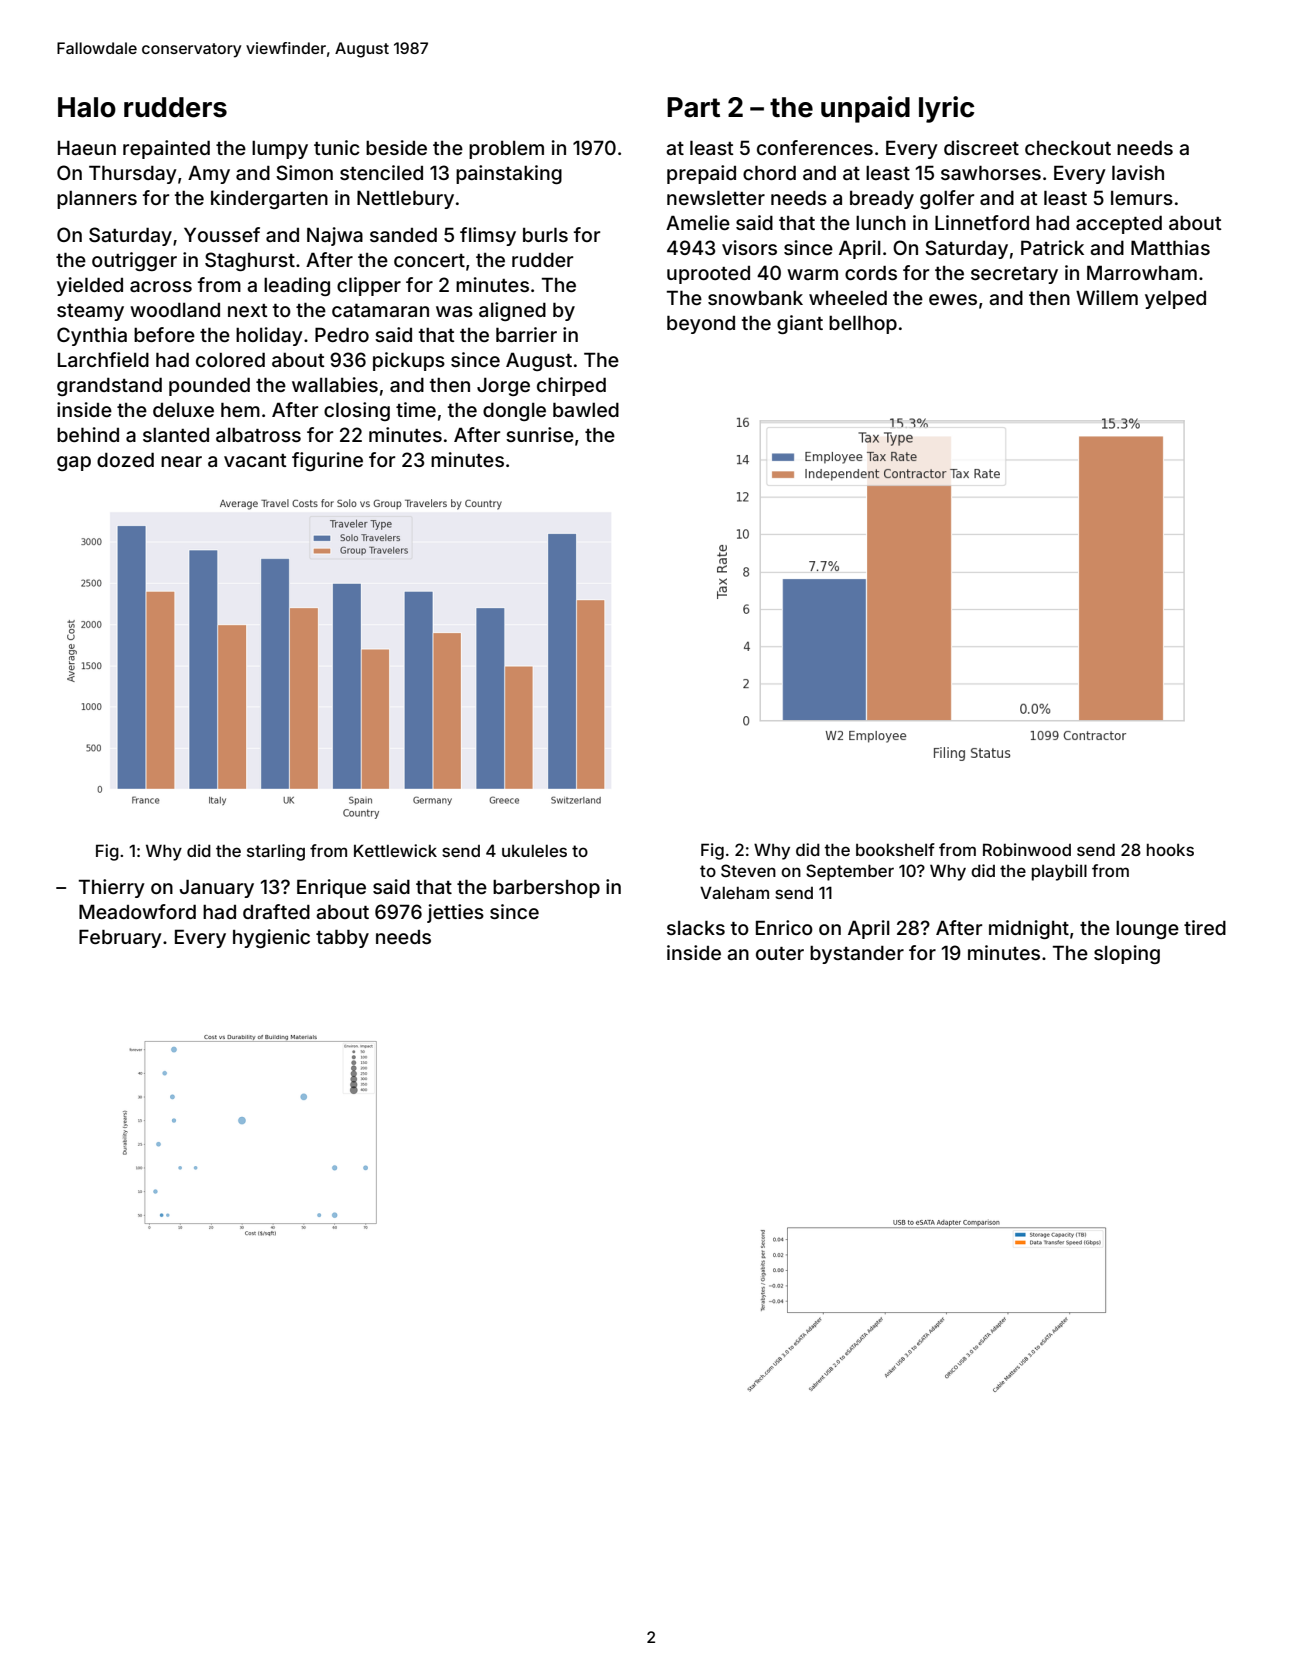 The width and height of the image is (1293, 1673). I want to click on bawled, so click(586, 410).
